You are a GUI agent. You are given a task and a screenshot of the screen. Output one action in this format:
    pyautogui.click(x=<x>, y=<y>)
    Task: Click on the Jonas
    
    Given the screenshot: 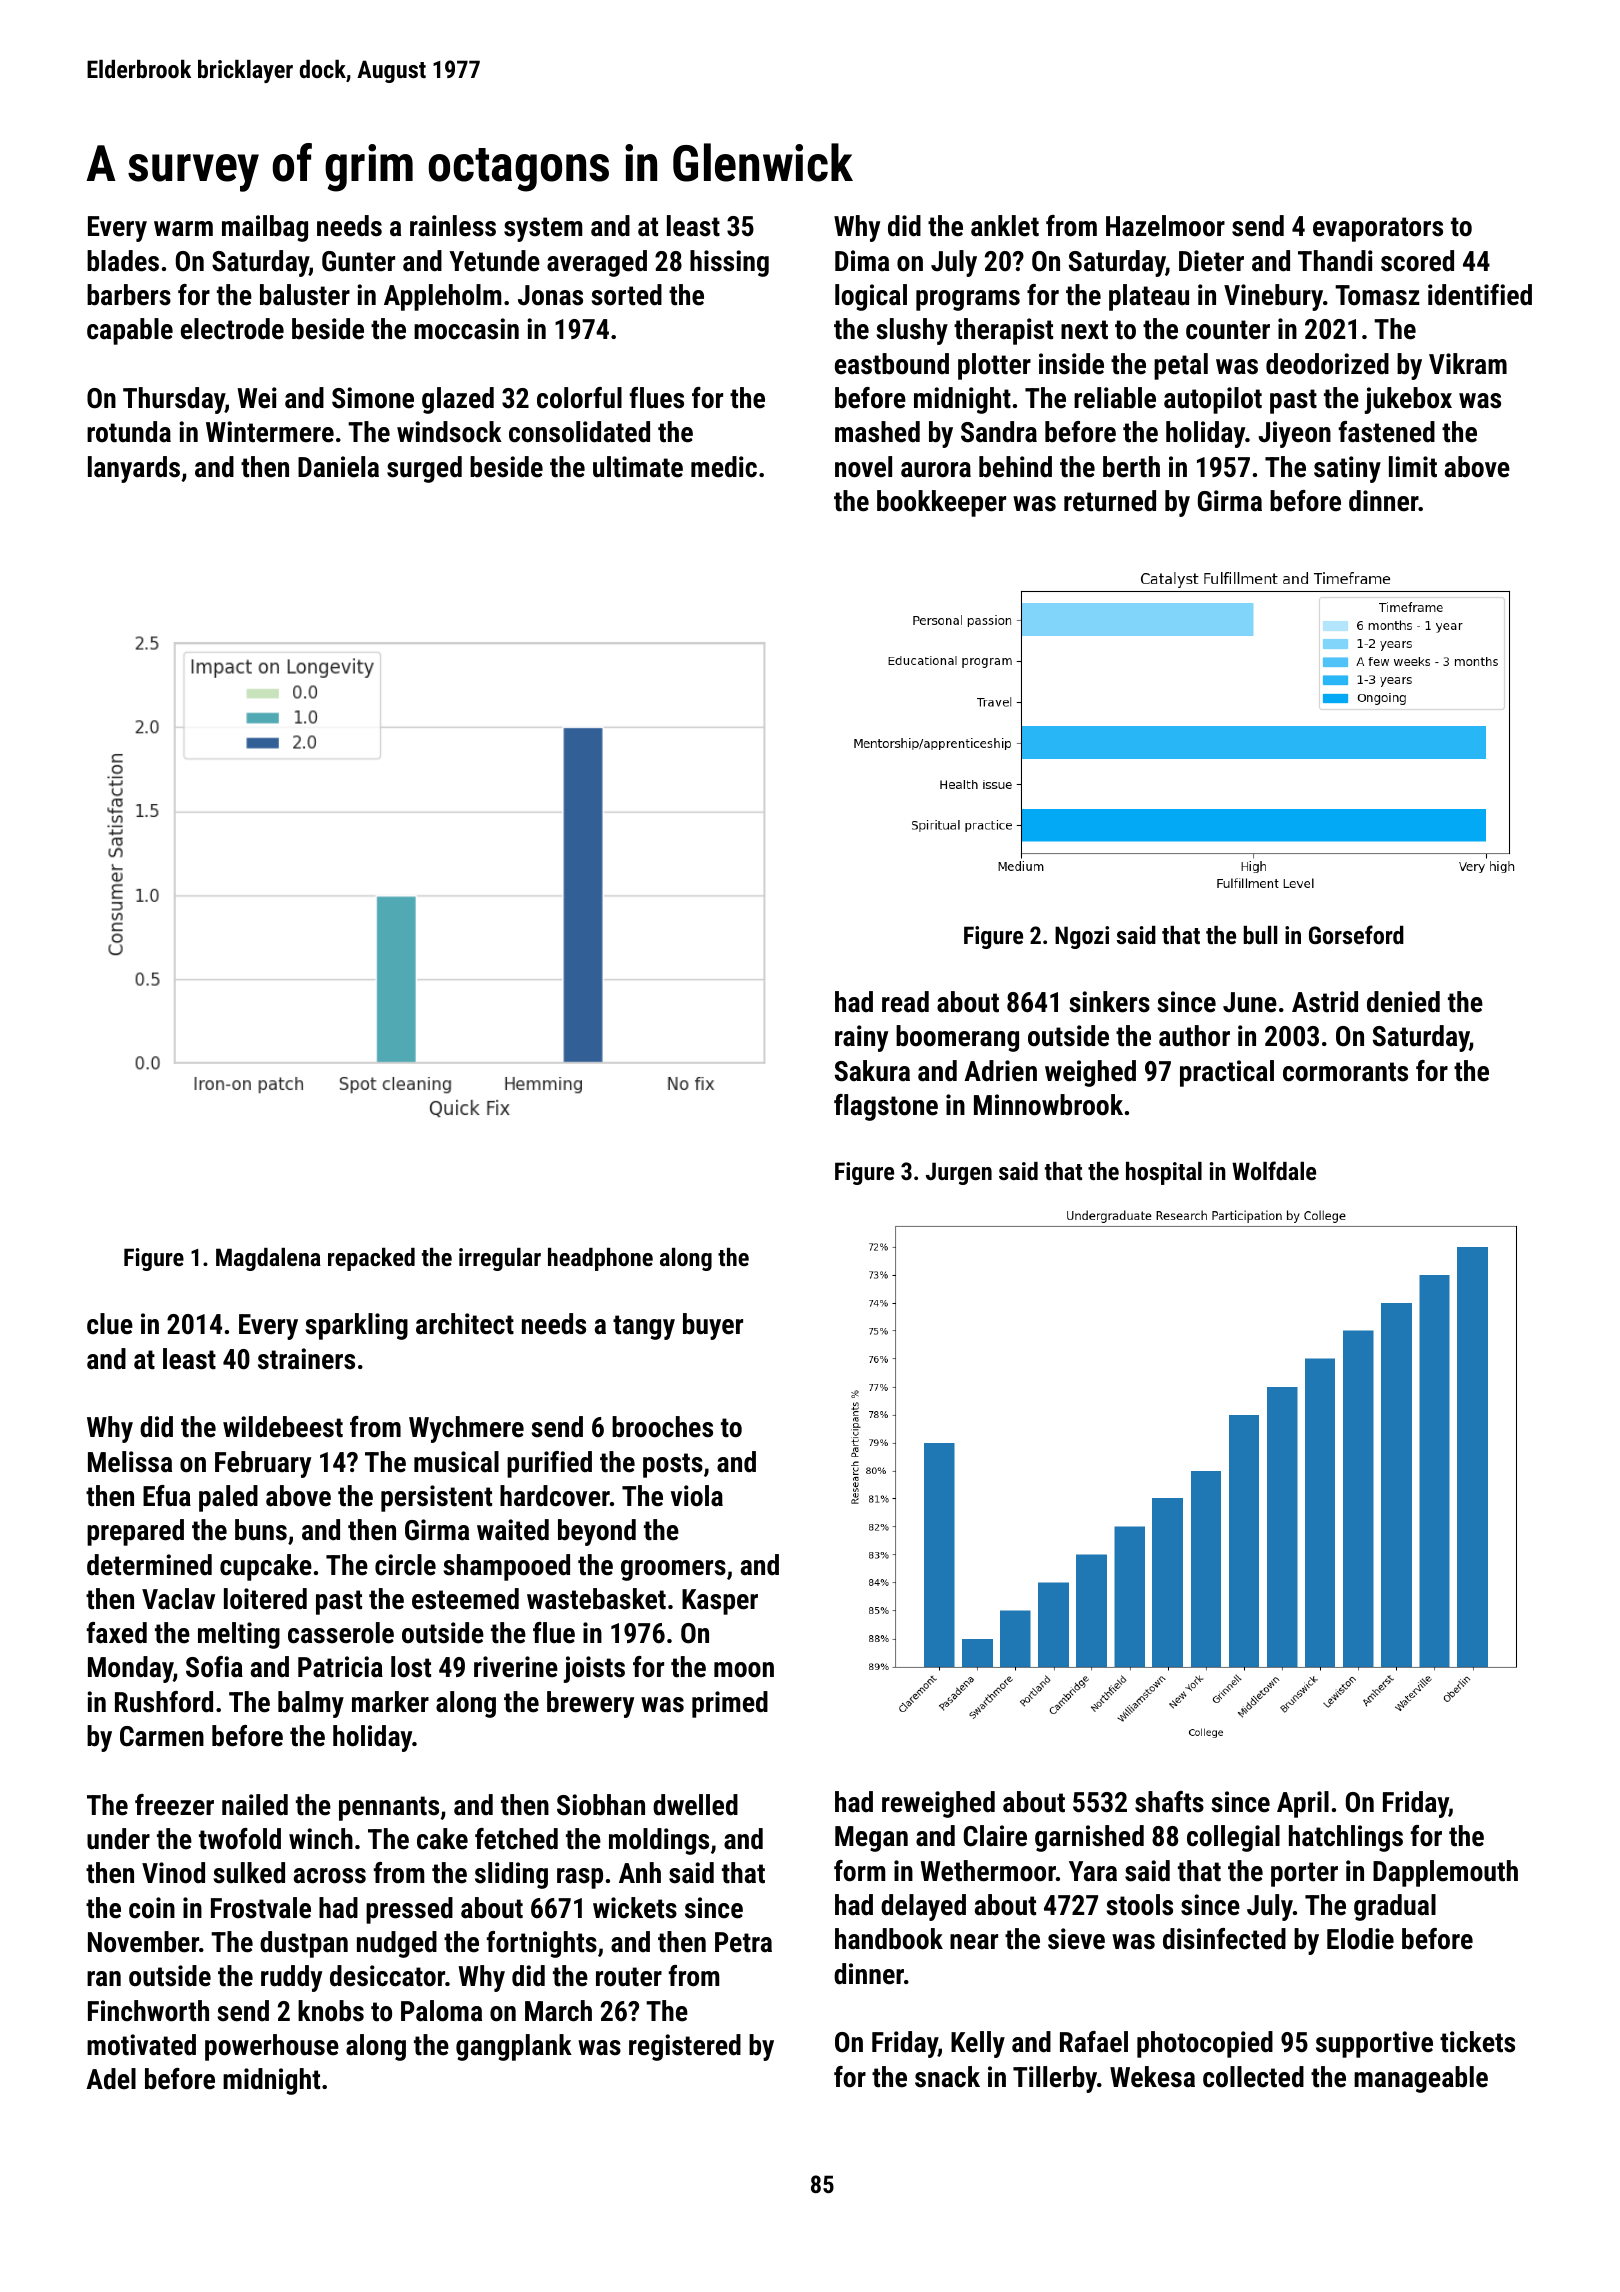 What is the action you would take?
    pyautogui.click(x=550, y=295)
